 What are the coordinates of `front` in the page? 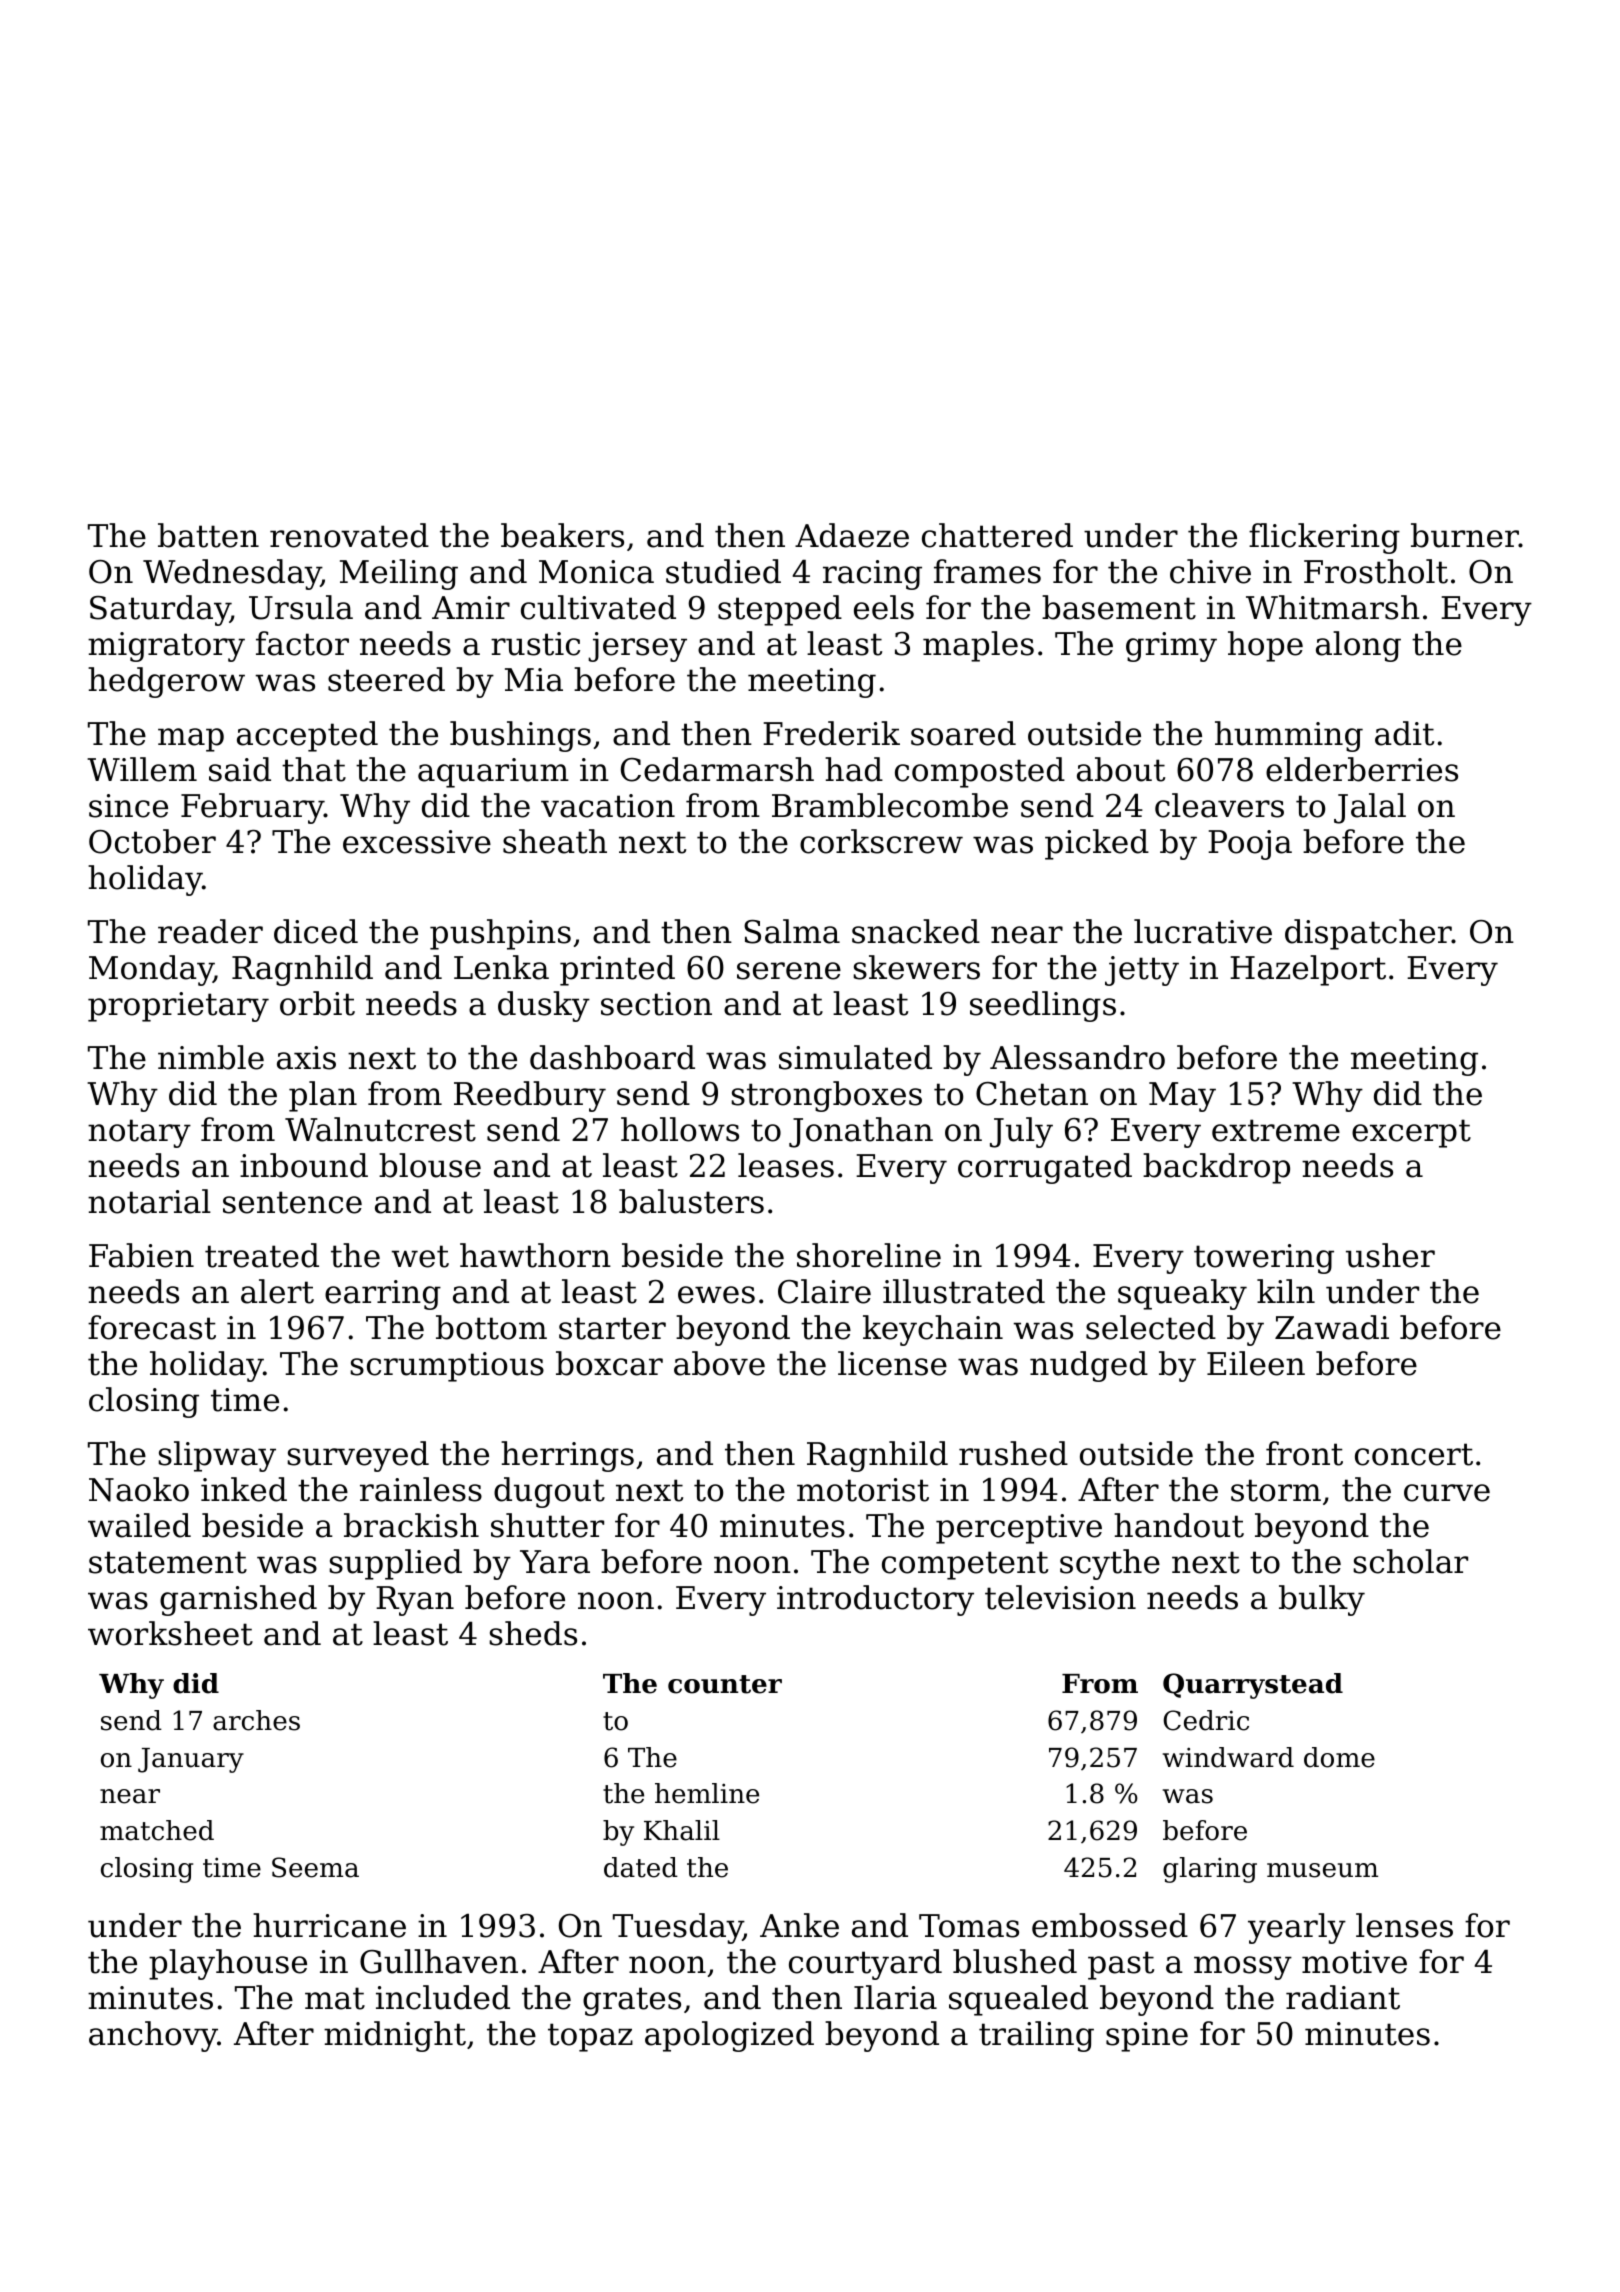 It's located at (1304, 1453).
